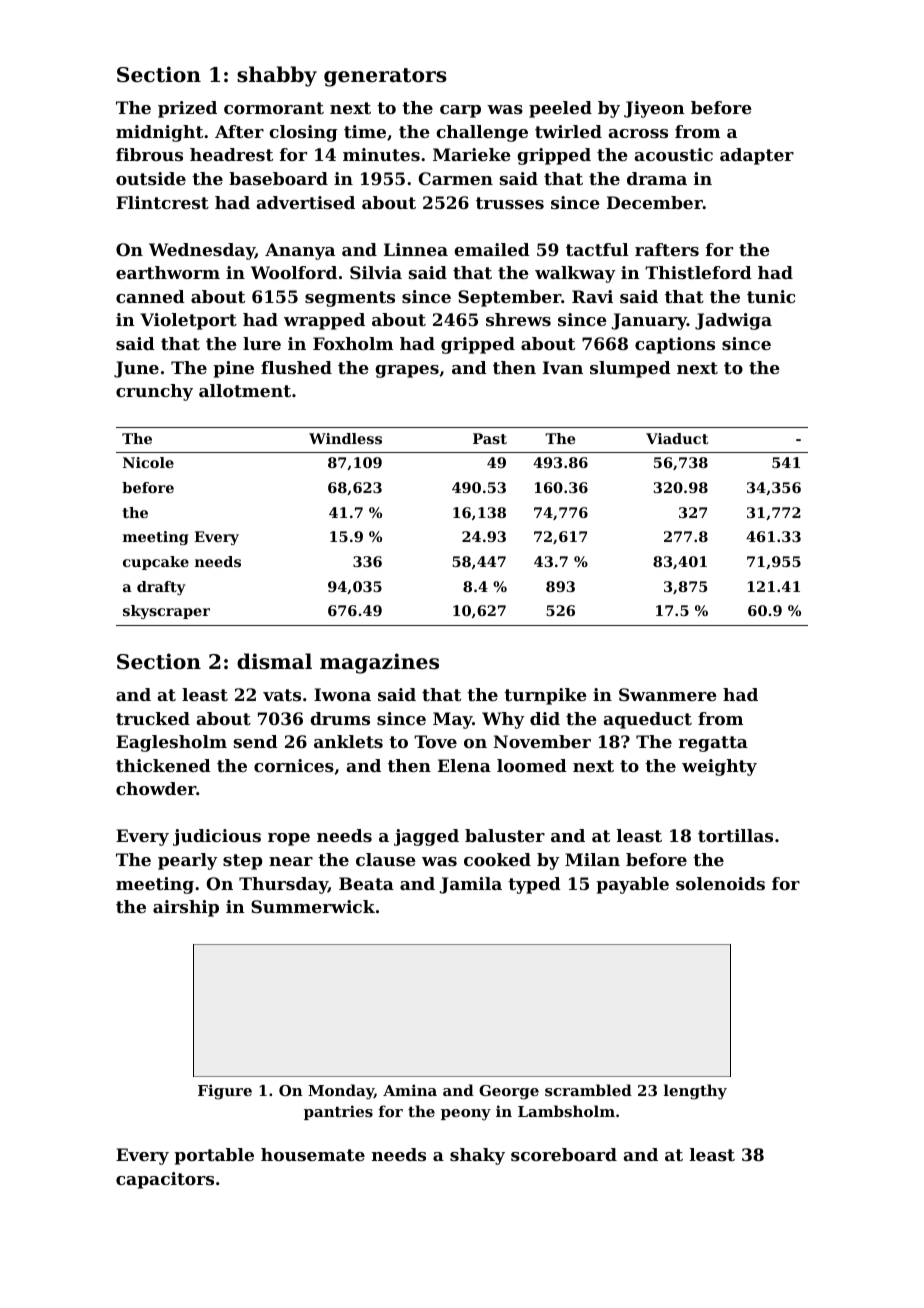 This document has height=1308, width=924. What do you see at coordinates (757, 156) in the document?
I see `adapter` at bounding box center [757, 156].
